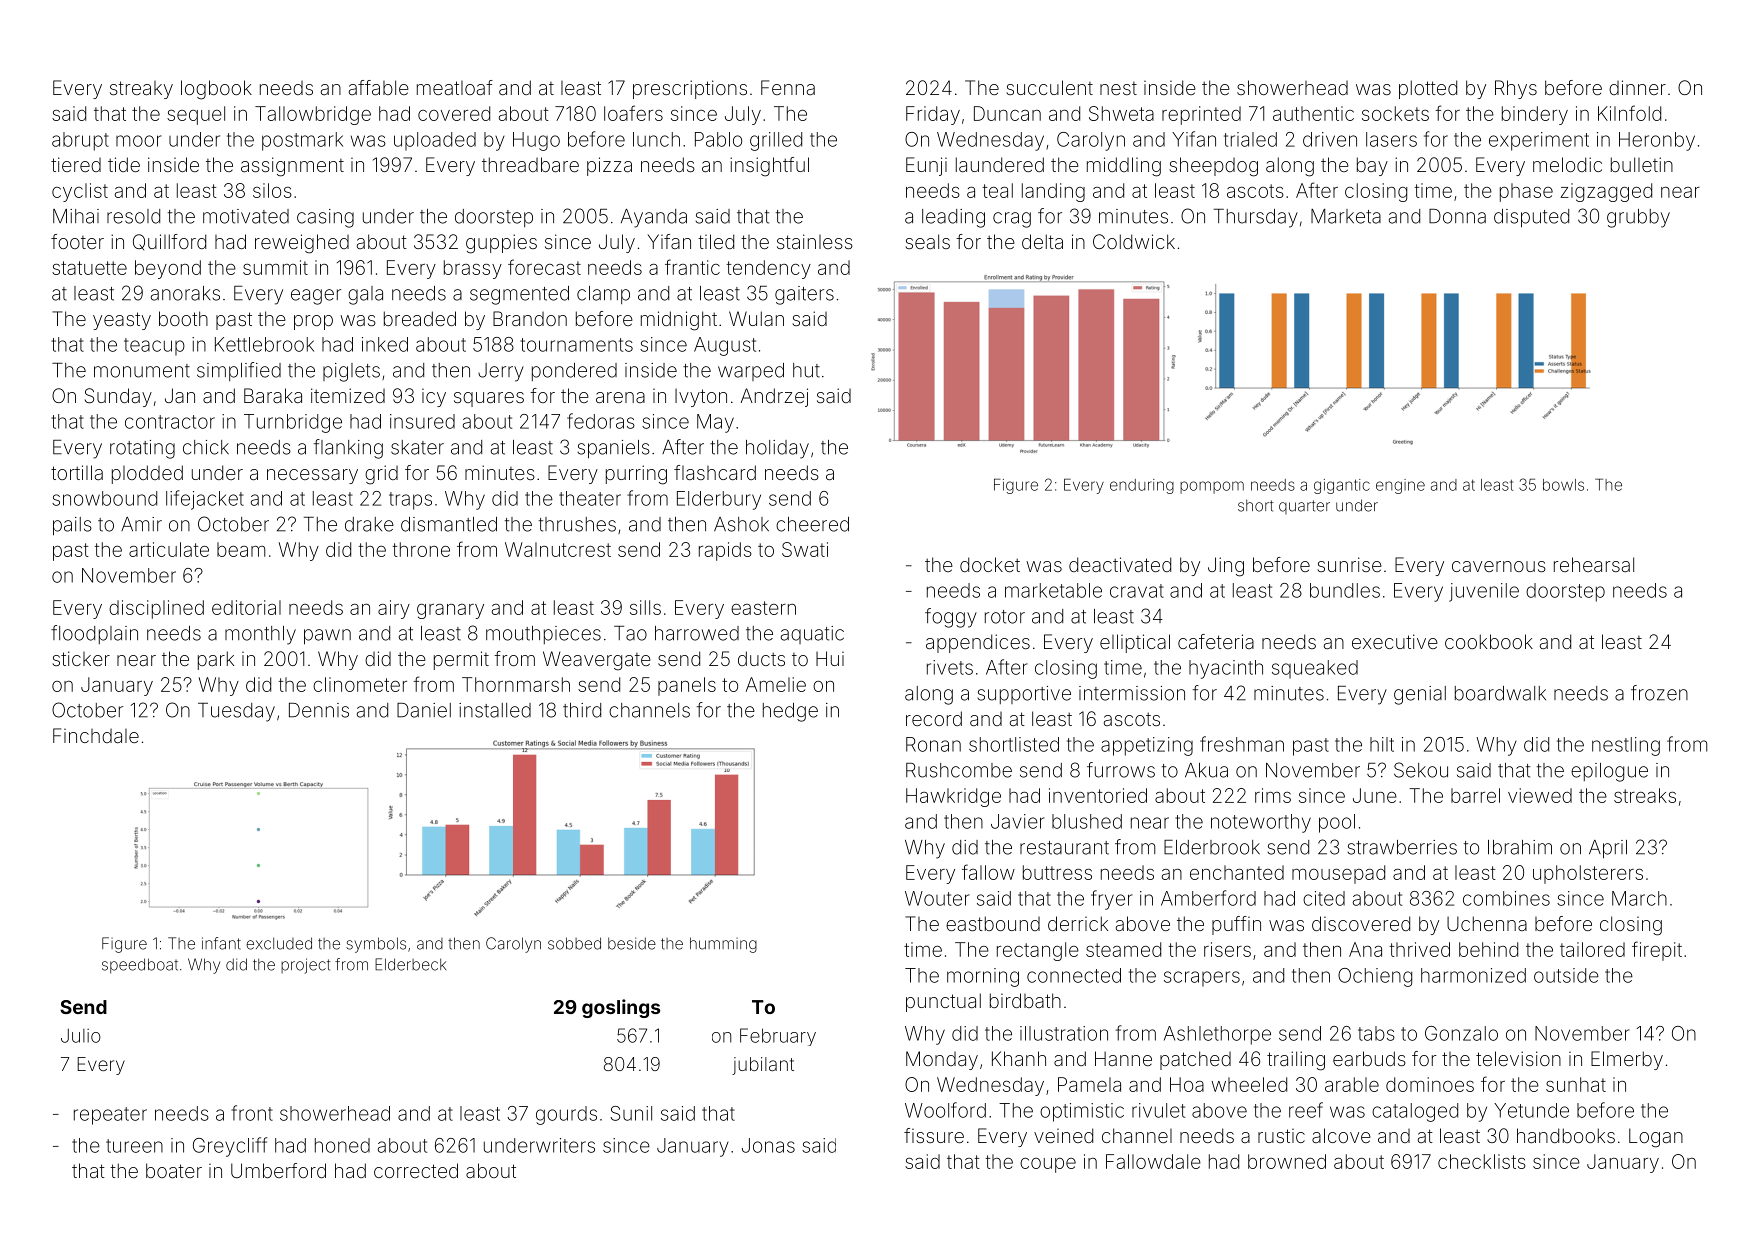 This screenshot has height=1246, width=1762. Describe the element at coordinates (1482, 1161) in the screenshot. I see `checklists` at that location.
